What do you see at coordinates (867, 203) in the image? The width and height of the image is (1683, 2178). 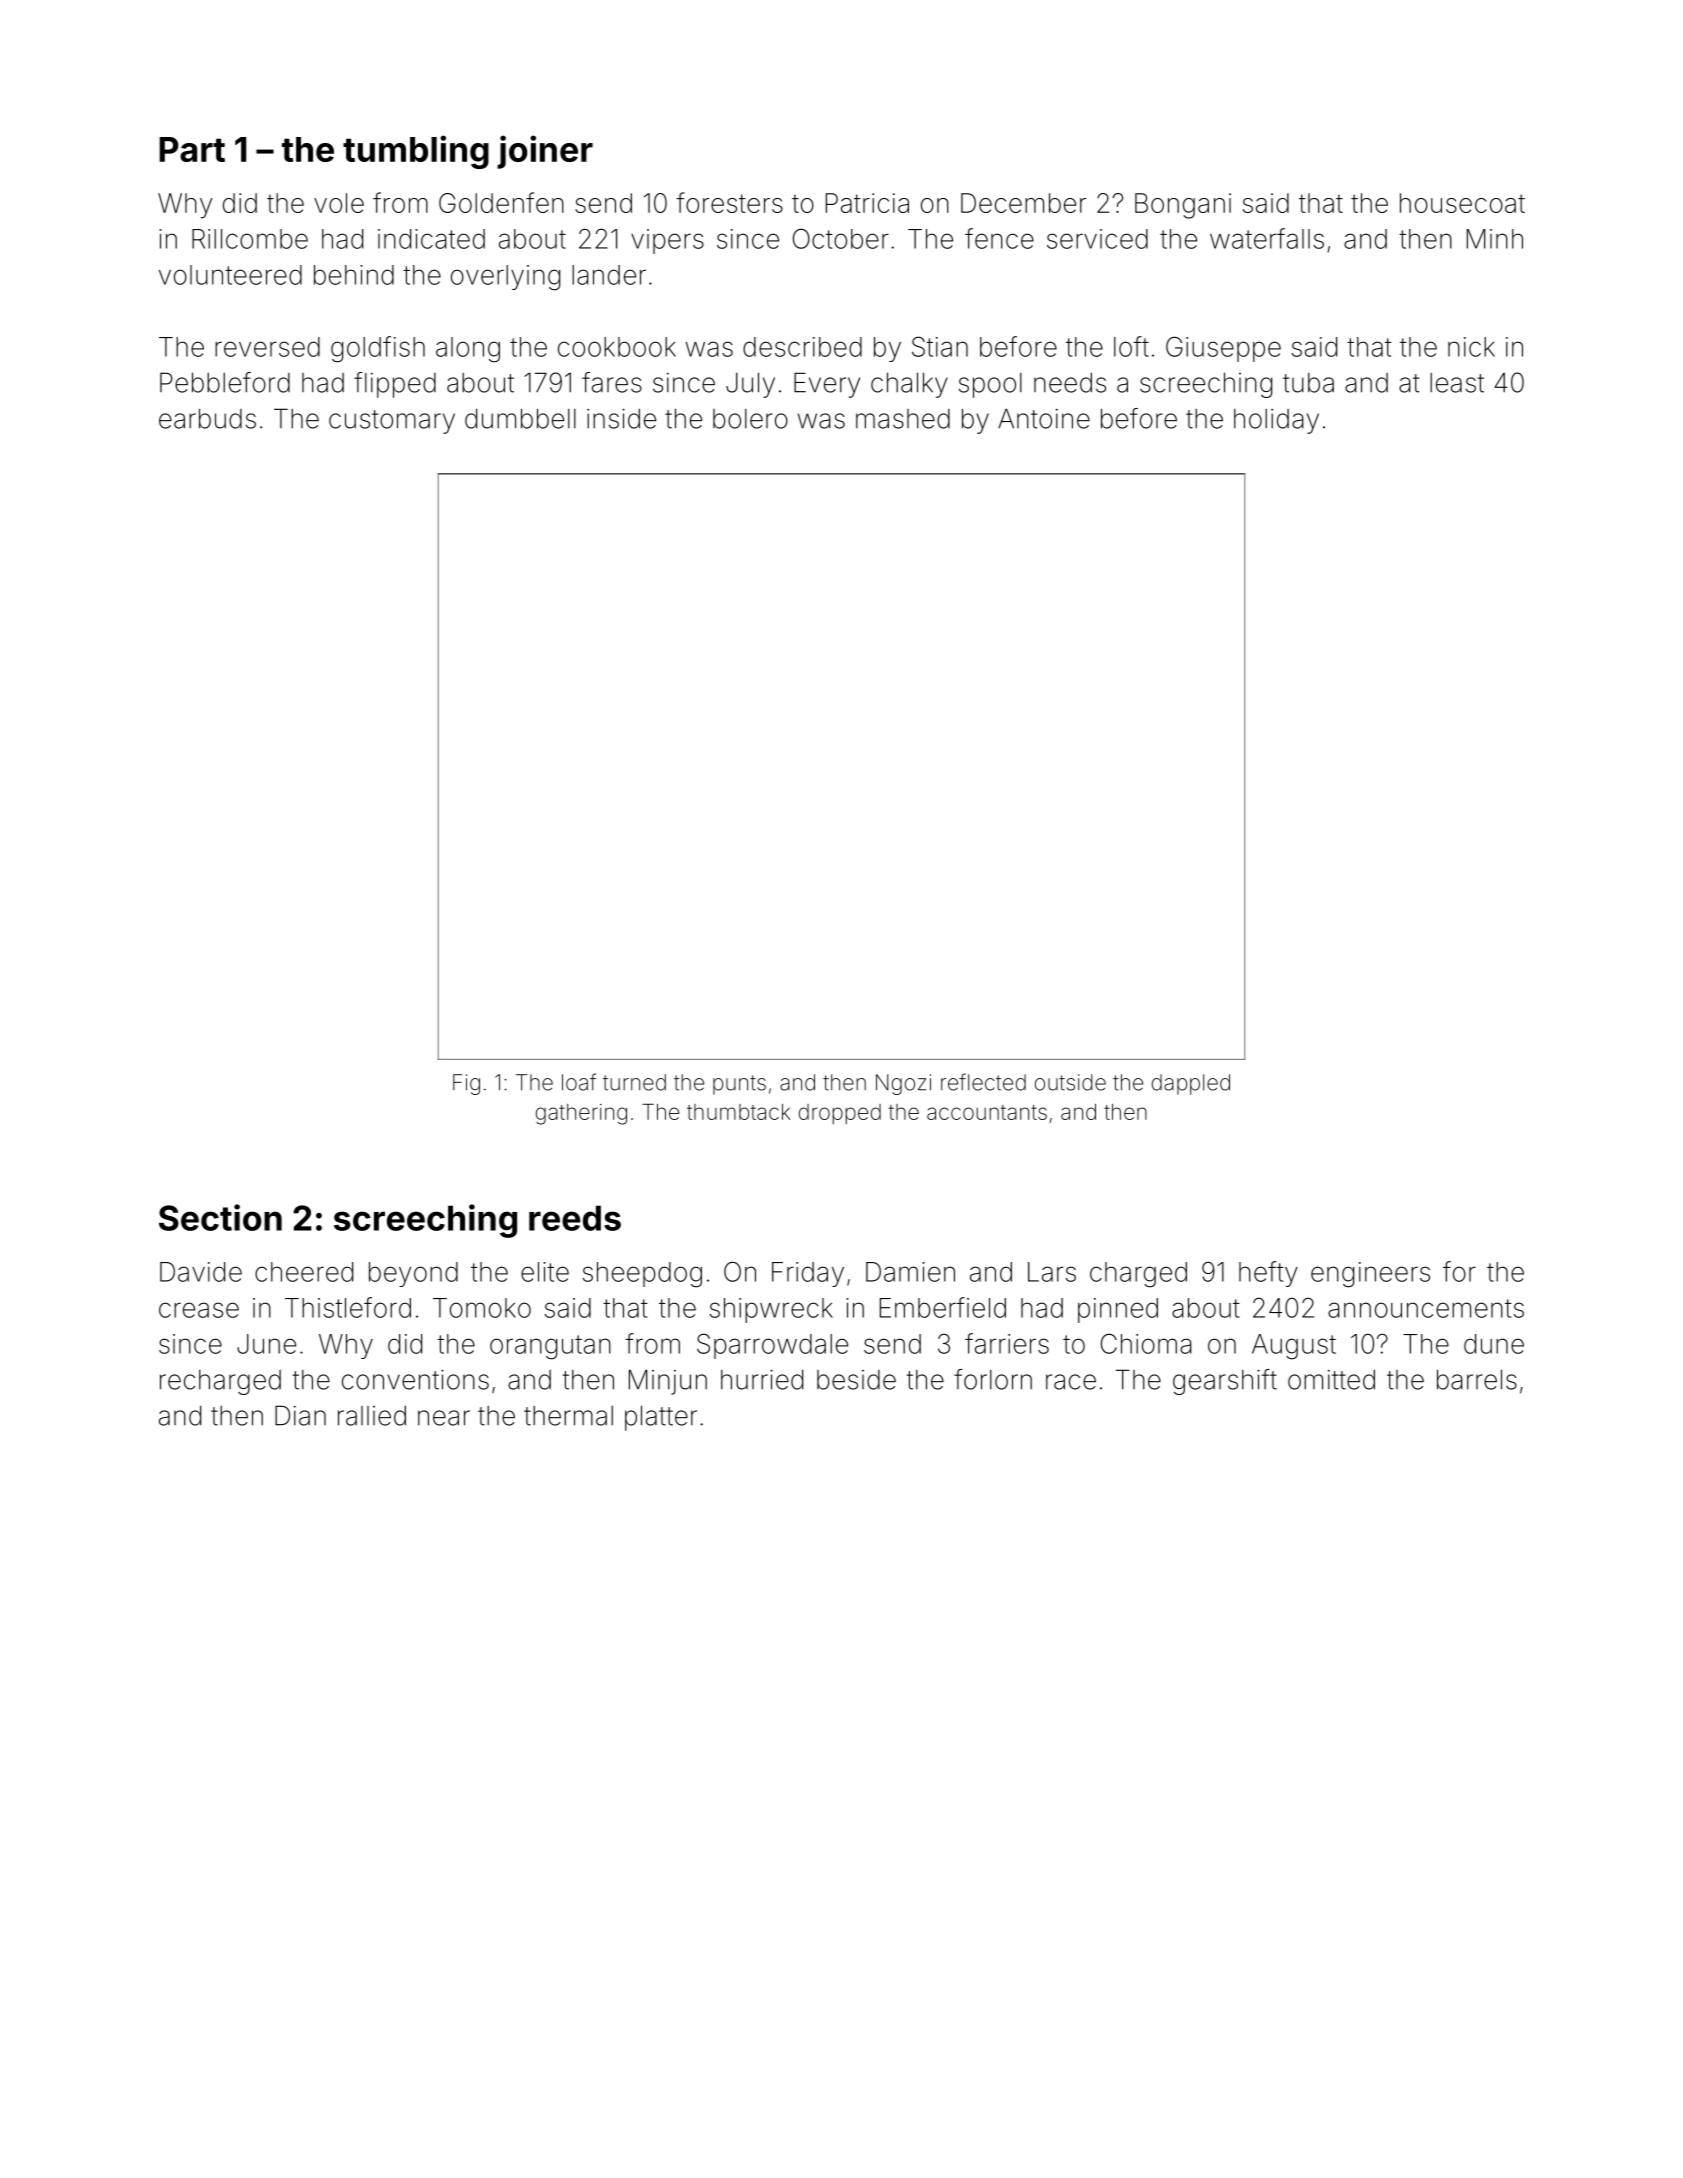 I see `Patricia` at bounding box center [867, 203].
